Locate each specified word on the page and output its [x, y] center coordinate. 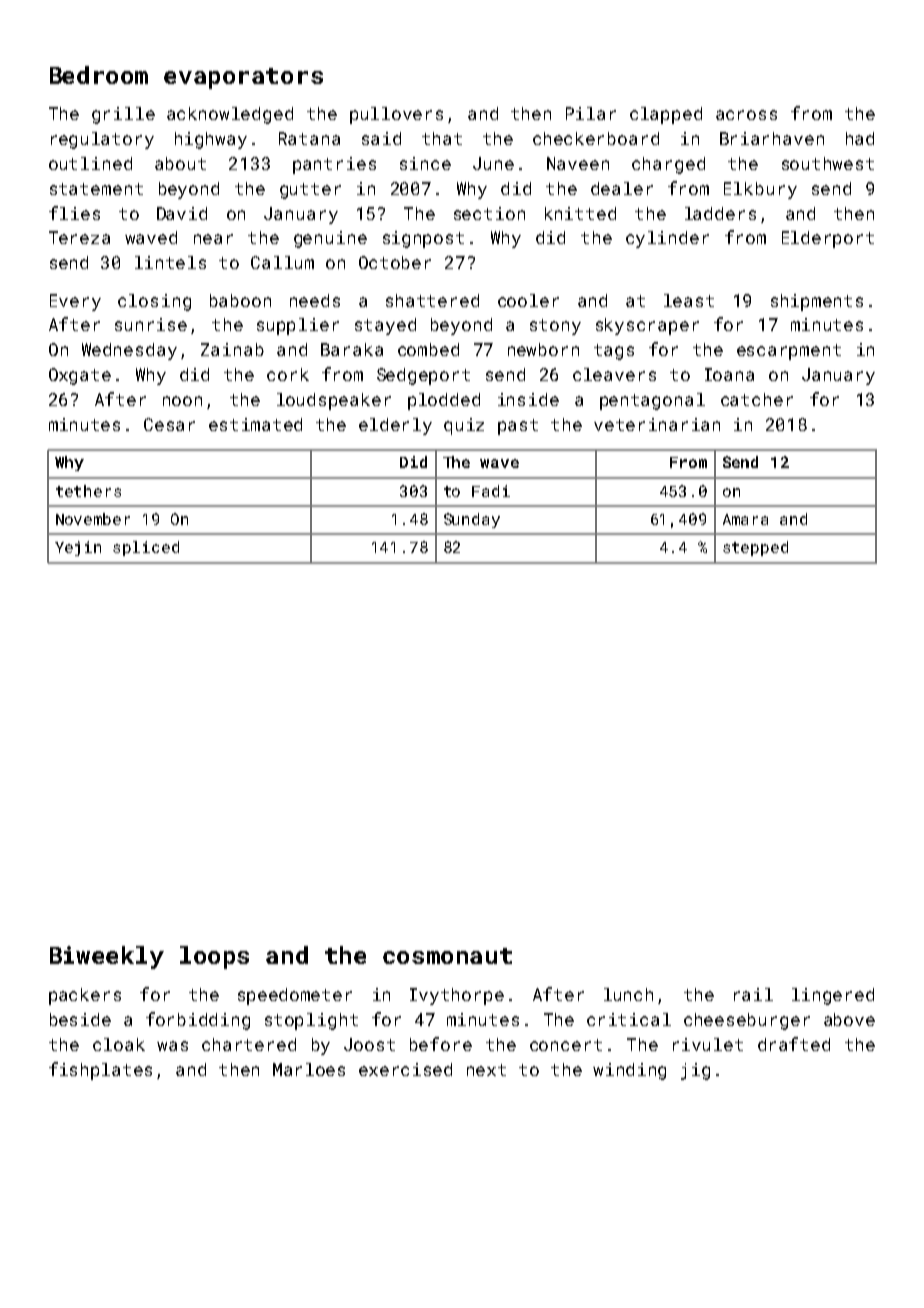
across [746, 115]
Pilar [591, 113]
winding [629, 1071]
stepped [755, 548]
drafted [794, 1044]
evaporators [243, 78]
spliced [146, 548]
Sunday [472, 520]
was [172, 1046]
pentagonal [652, 401]
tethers [88, 491]
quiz [464, 426]
